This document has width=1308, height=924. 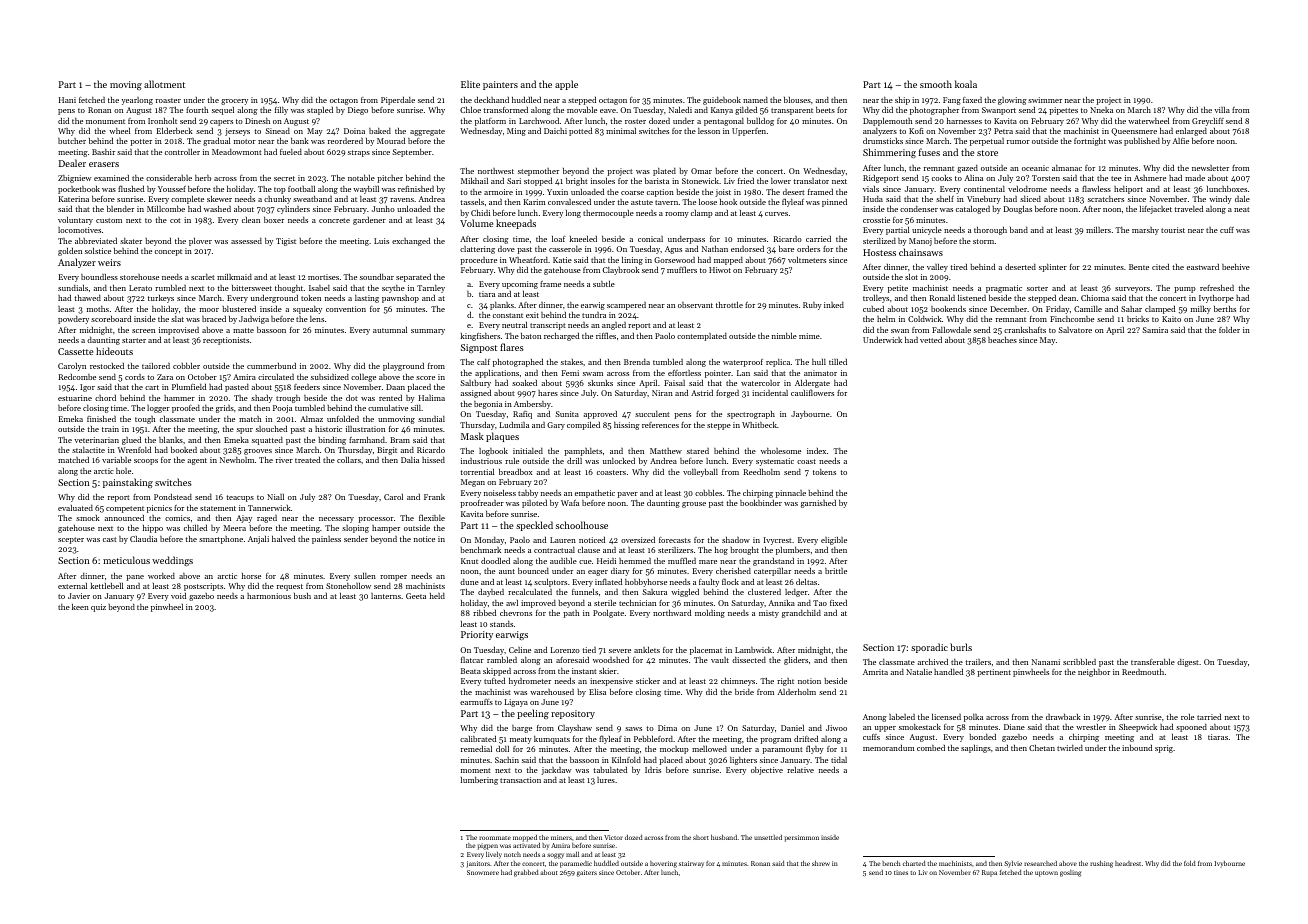 What do you see at coordinates (488, 846) in the document?
I see `pigpen` at bounding box center [488, 846].
